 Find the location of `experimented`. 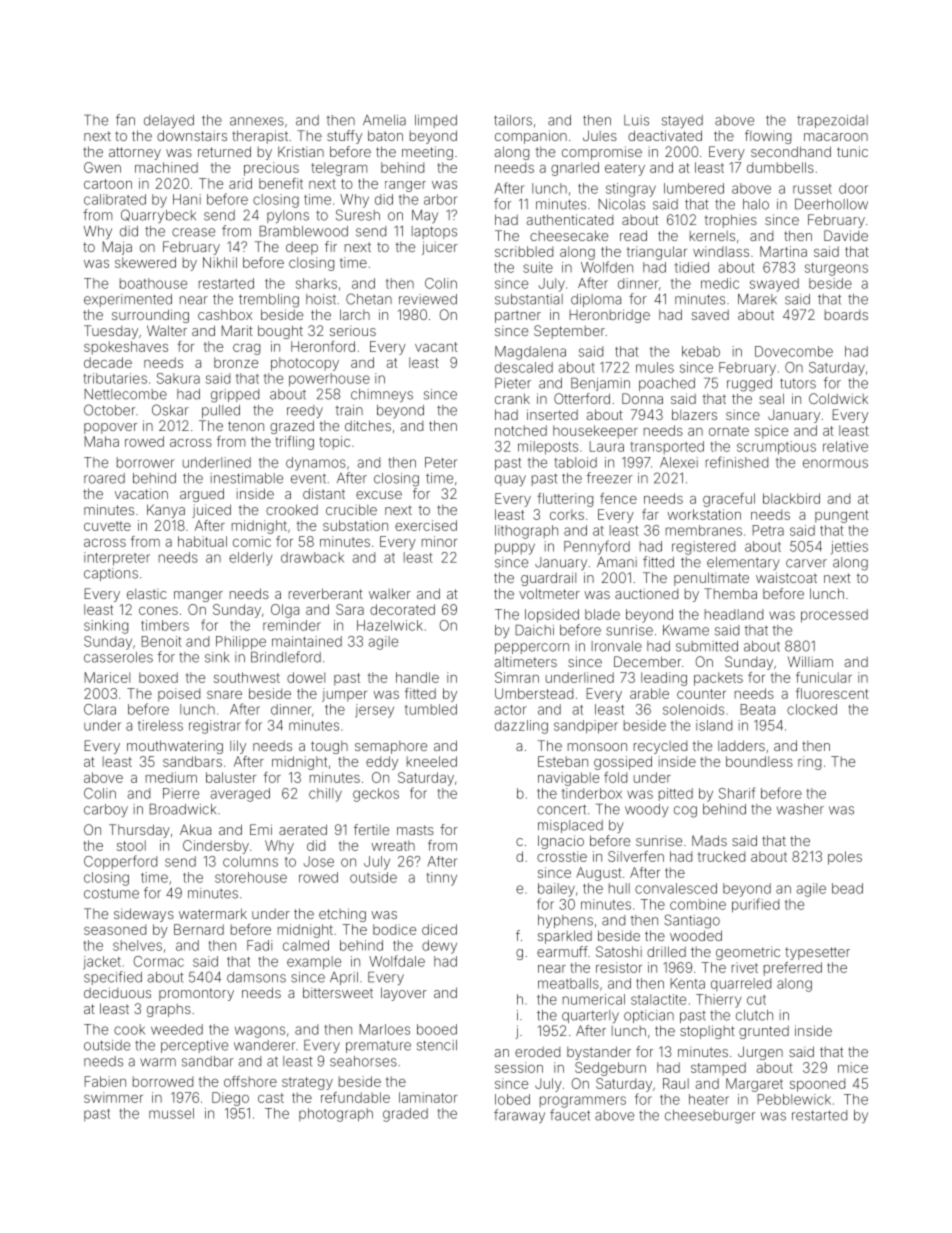

experimented is located at coordinates (128, 300).
